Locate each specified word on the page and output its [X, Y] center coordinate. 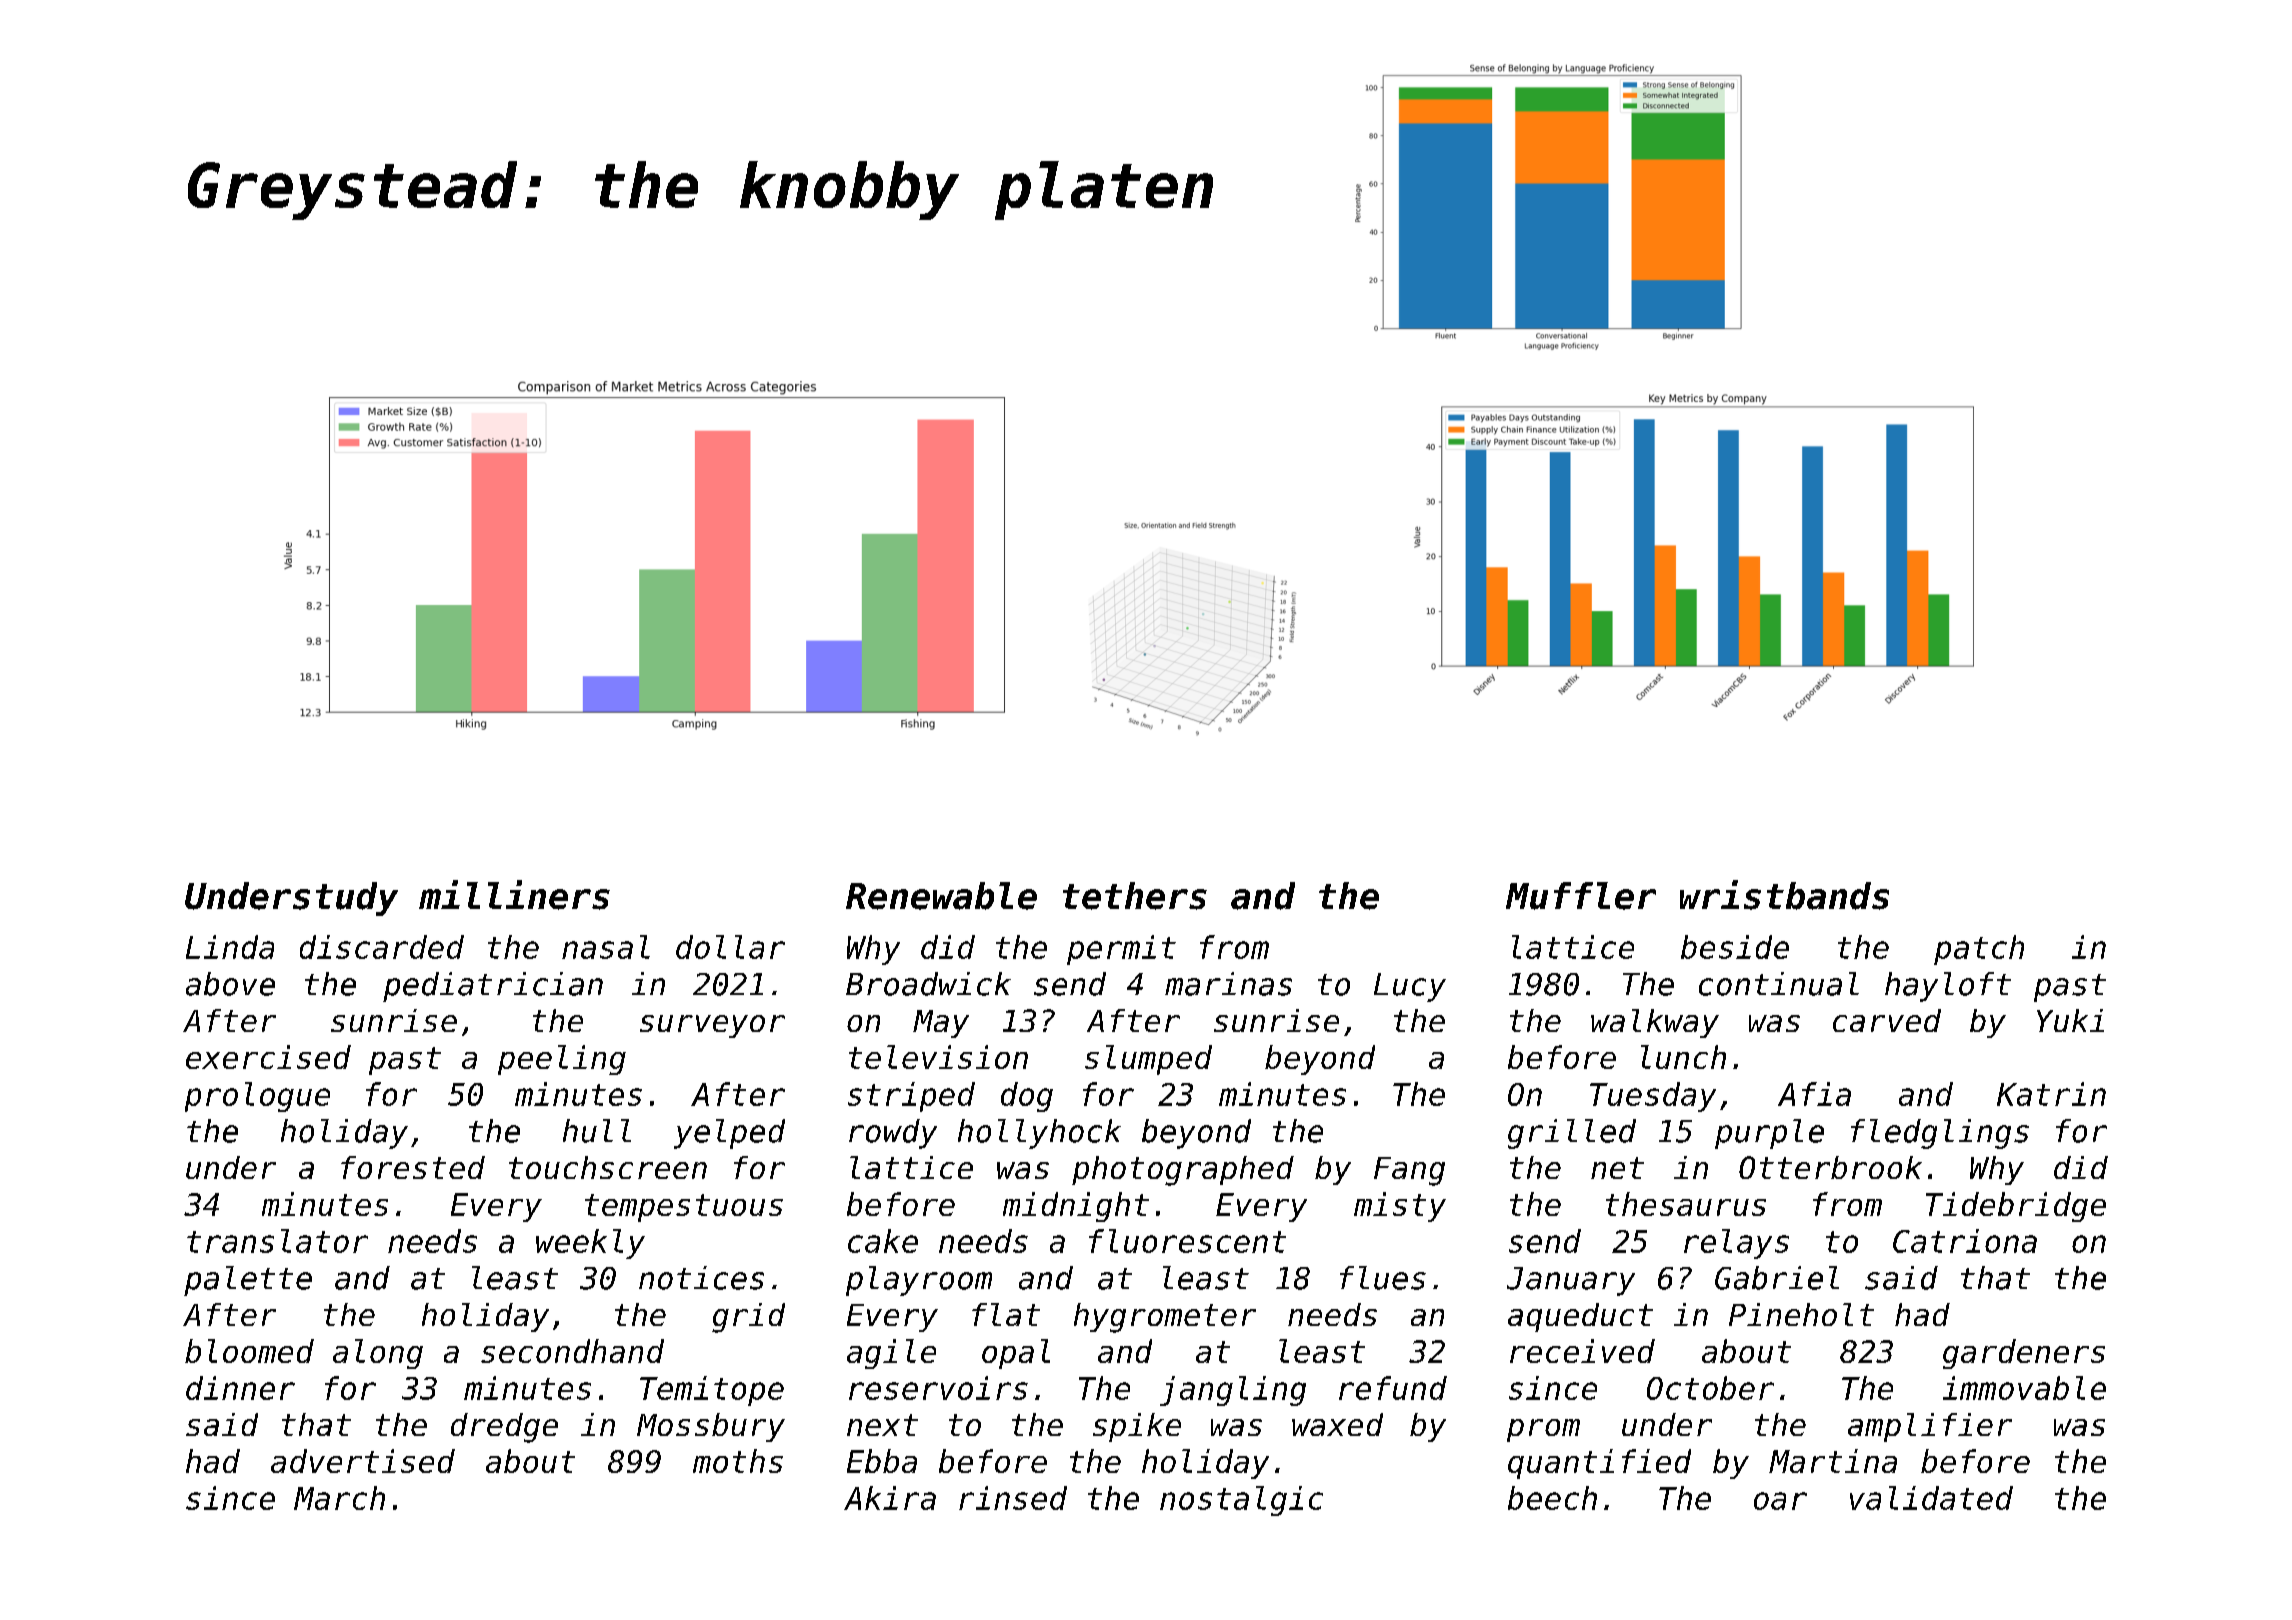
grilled [1572, 1134]
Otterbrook [1830, 1167]
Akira [890, 1498]
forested [413, 1167]
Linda [230, 947]
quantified [1599, 1464]
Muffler [1581, 896]
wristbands [1784, 895]
